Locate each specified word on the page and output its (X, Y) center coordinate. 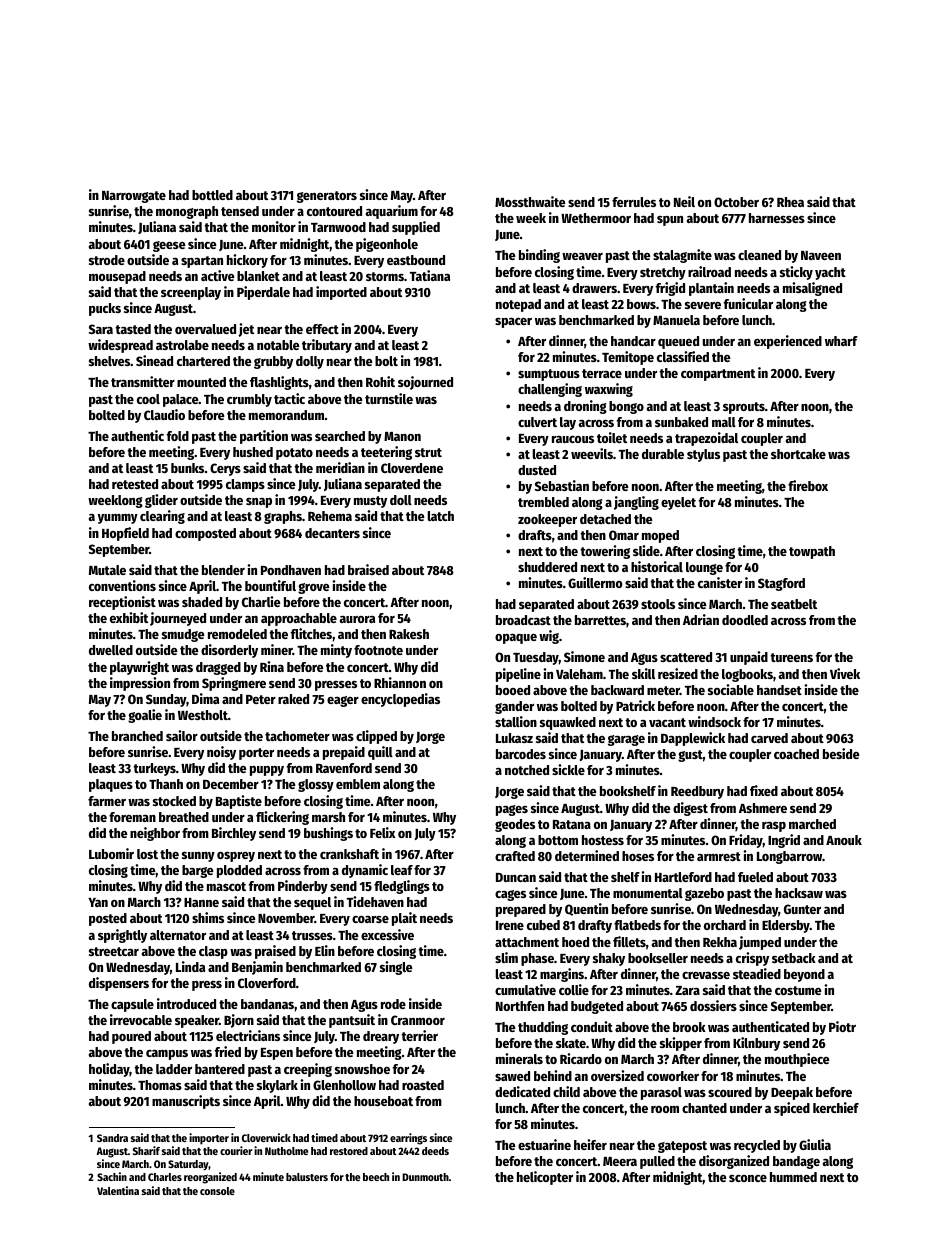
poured (131, 1037)
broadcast (523, 620)
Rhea (790, 202)
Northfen (520, 1006)
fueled (755, 877)
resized (678, 673)
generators (327, 197)
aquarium (392, 212)
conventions (122, 585)
